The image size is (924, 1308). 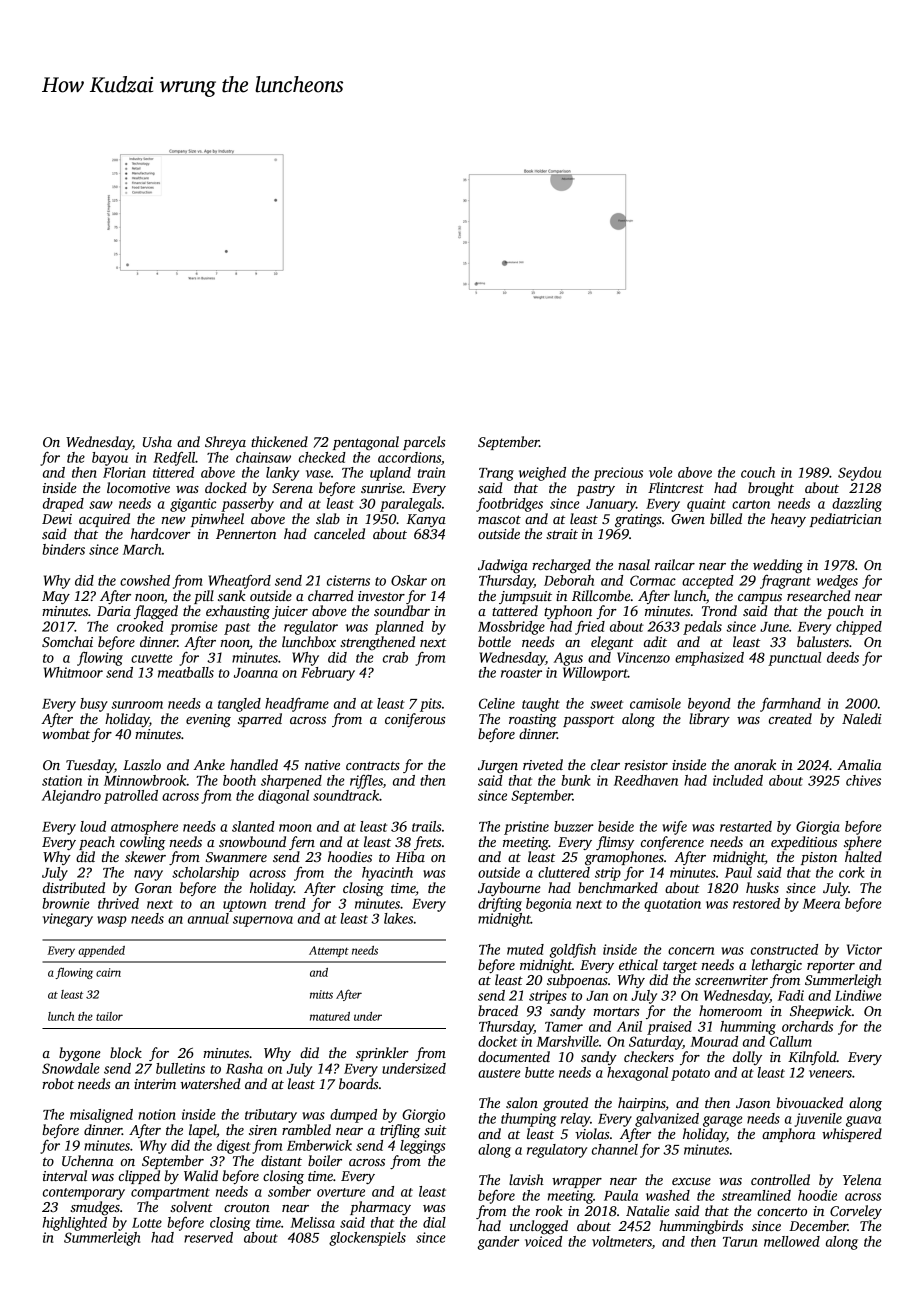 I want to click on gander, so click(x=498, y=1243).
